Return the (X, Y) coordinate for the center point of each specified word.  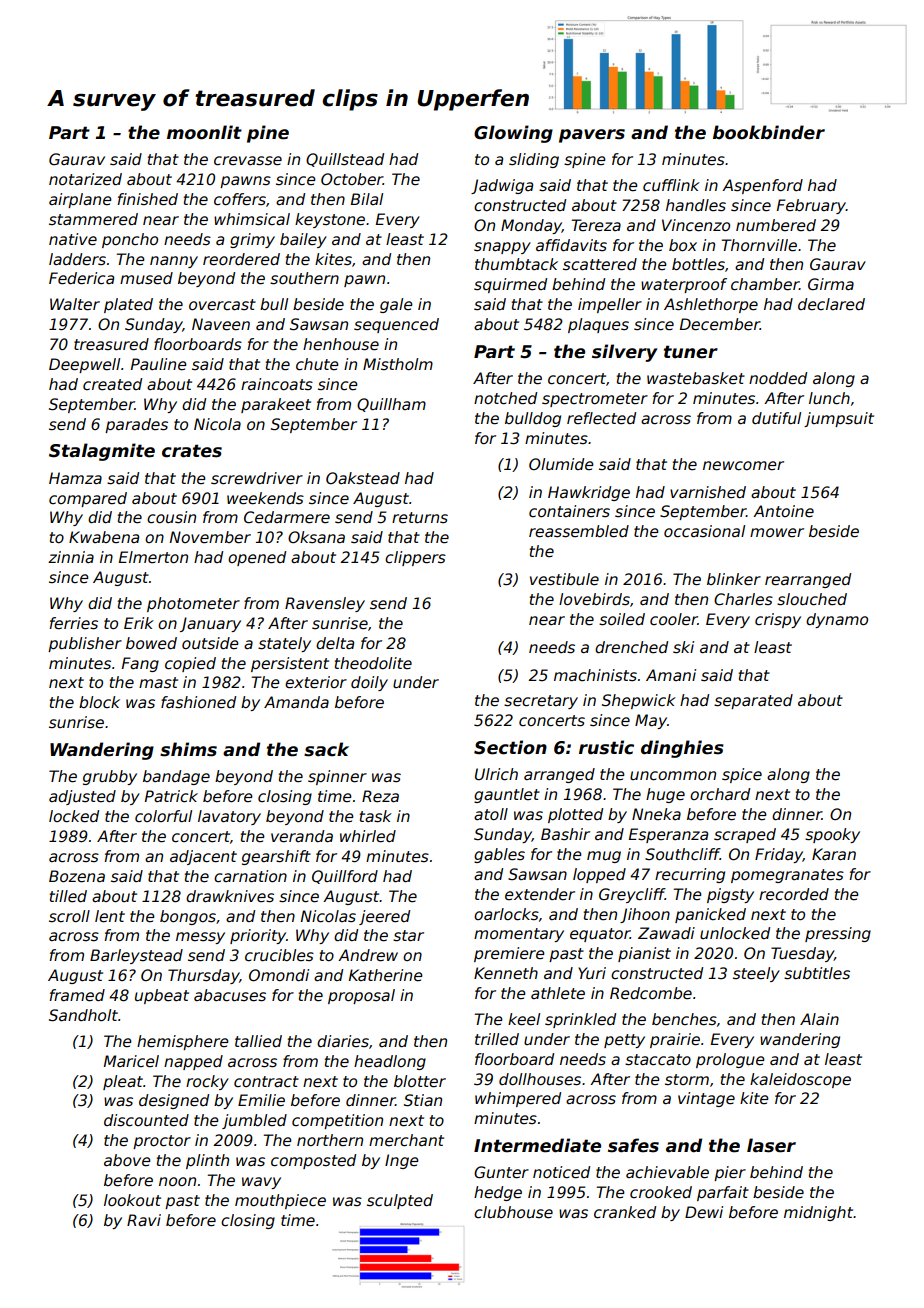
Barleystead (136, 956)
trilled (497, 1039)
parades (136, 425)
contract (266, 1082)
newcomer (743, 466)
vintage (706, 1099)
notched (505, 398)
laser (771, 1145)
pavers (592, 136)
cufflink (671, 185)
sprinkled (580, 1020)
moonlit (204, 132)
